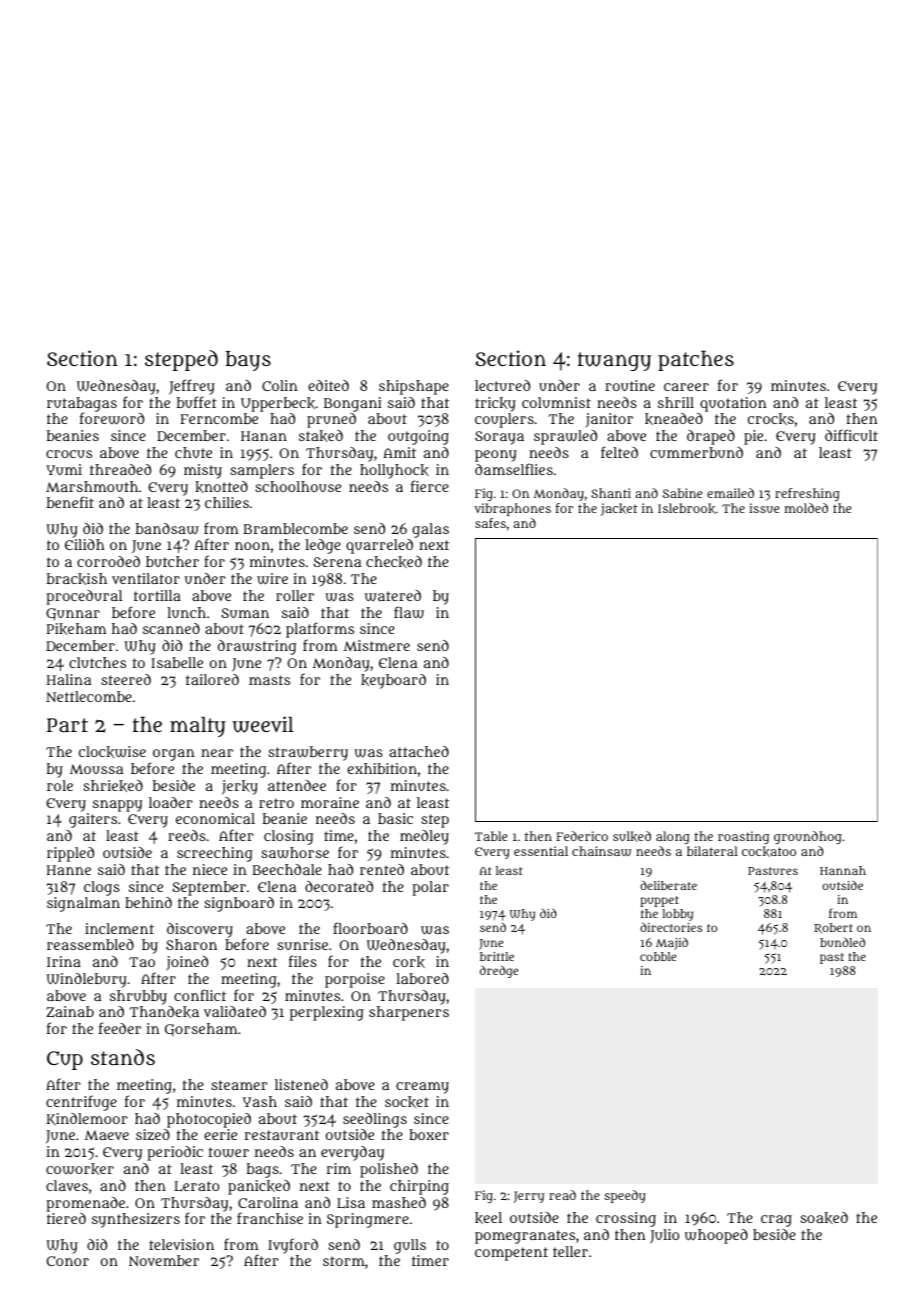 The width and height of the image is (924, 1308). Describe the element at coordinates (514, 469) in the image. I see `damselflies` at that location.
